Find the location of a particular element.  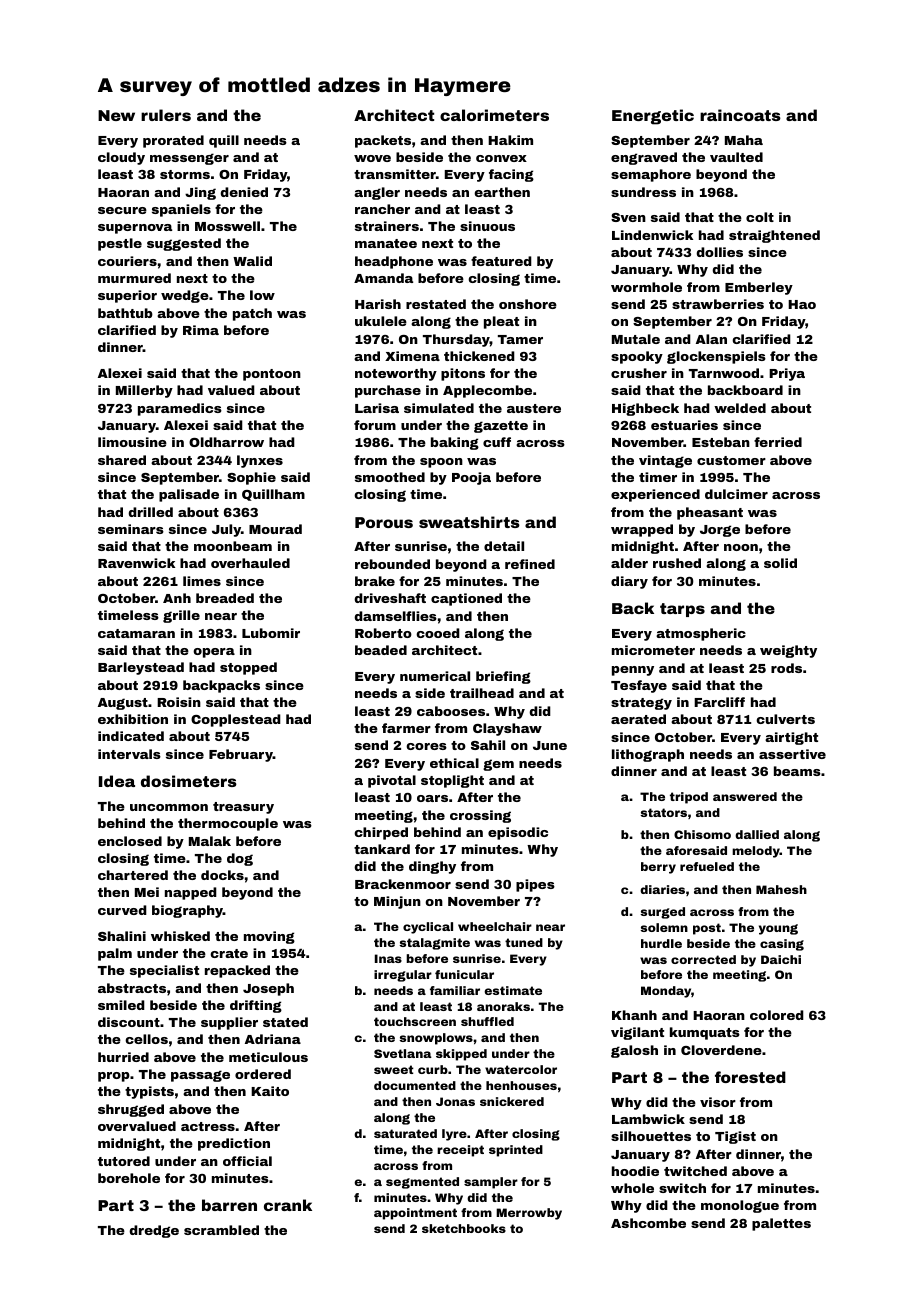

answered is located at coordinates (745, 796).
